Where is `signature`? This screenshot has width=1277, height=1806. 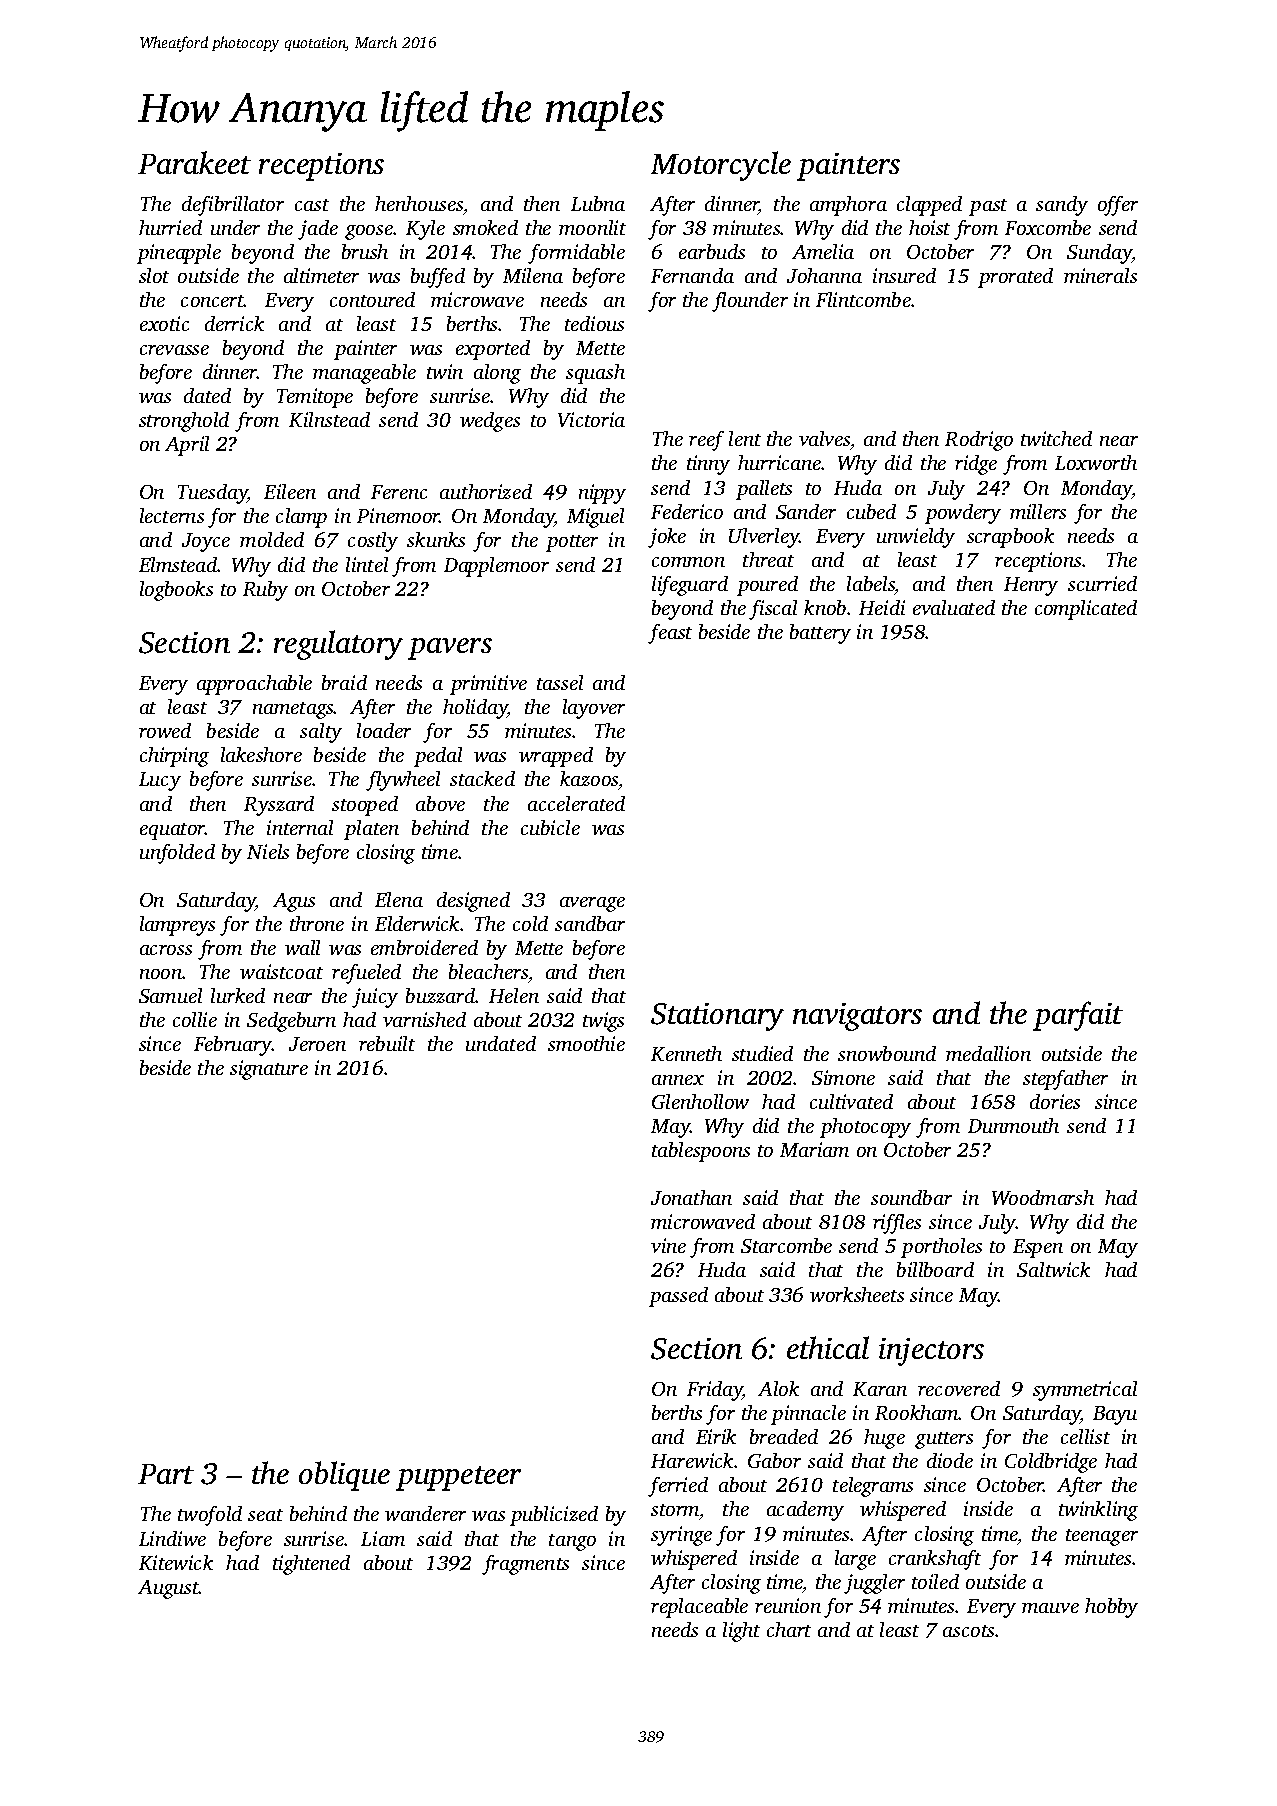
signature is located at coordinates (269, 1070).
